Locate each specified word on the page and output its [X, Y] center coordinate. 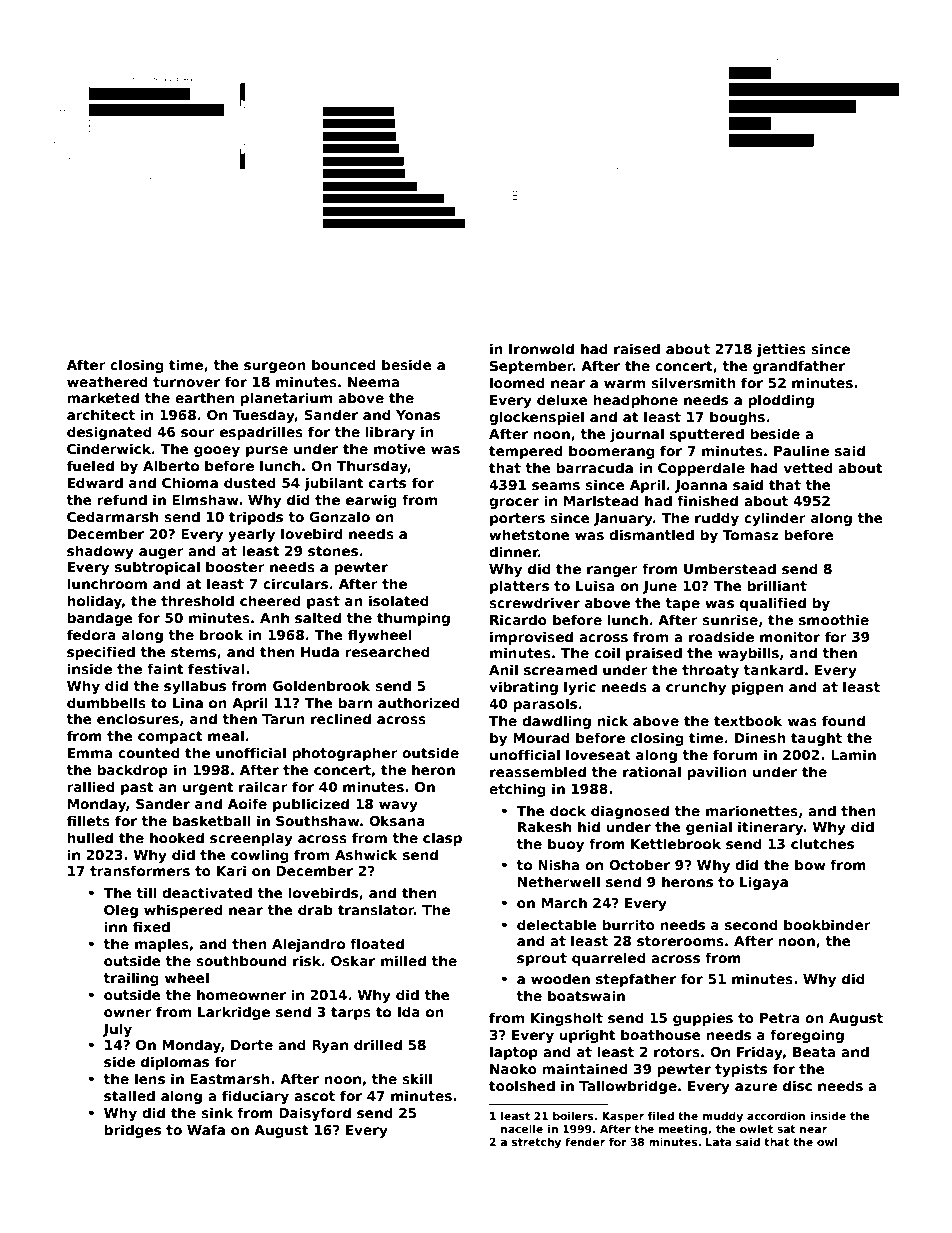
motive [400, 448]
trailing [131, 979]
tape [682, 604]
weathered [107, 381]
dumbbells [106, 702]
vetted [808, 467]
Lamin [853, 754]
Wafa [206, 1129]
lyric [580, 688]
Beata [814, 1052]
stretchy [536, 1143]
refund [122, 499]
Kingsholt [567, 1019]
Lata [718, 1142]
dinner [514, 551]
